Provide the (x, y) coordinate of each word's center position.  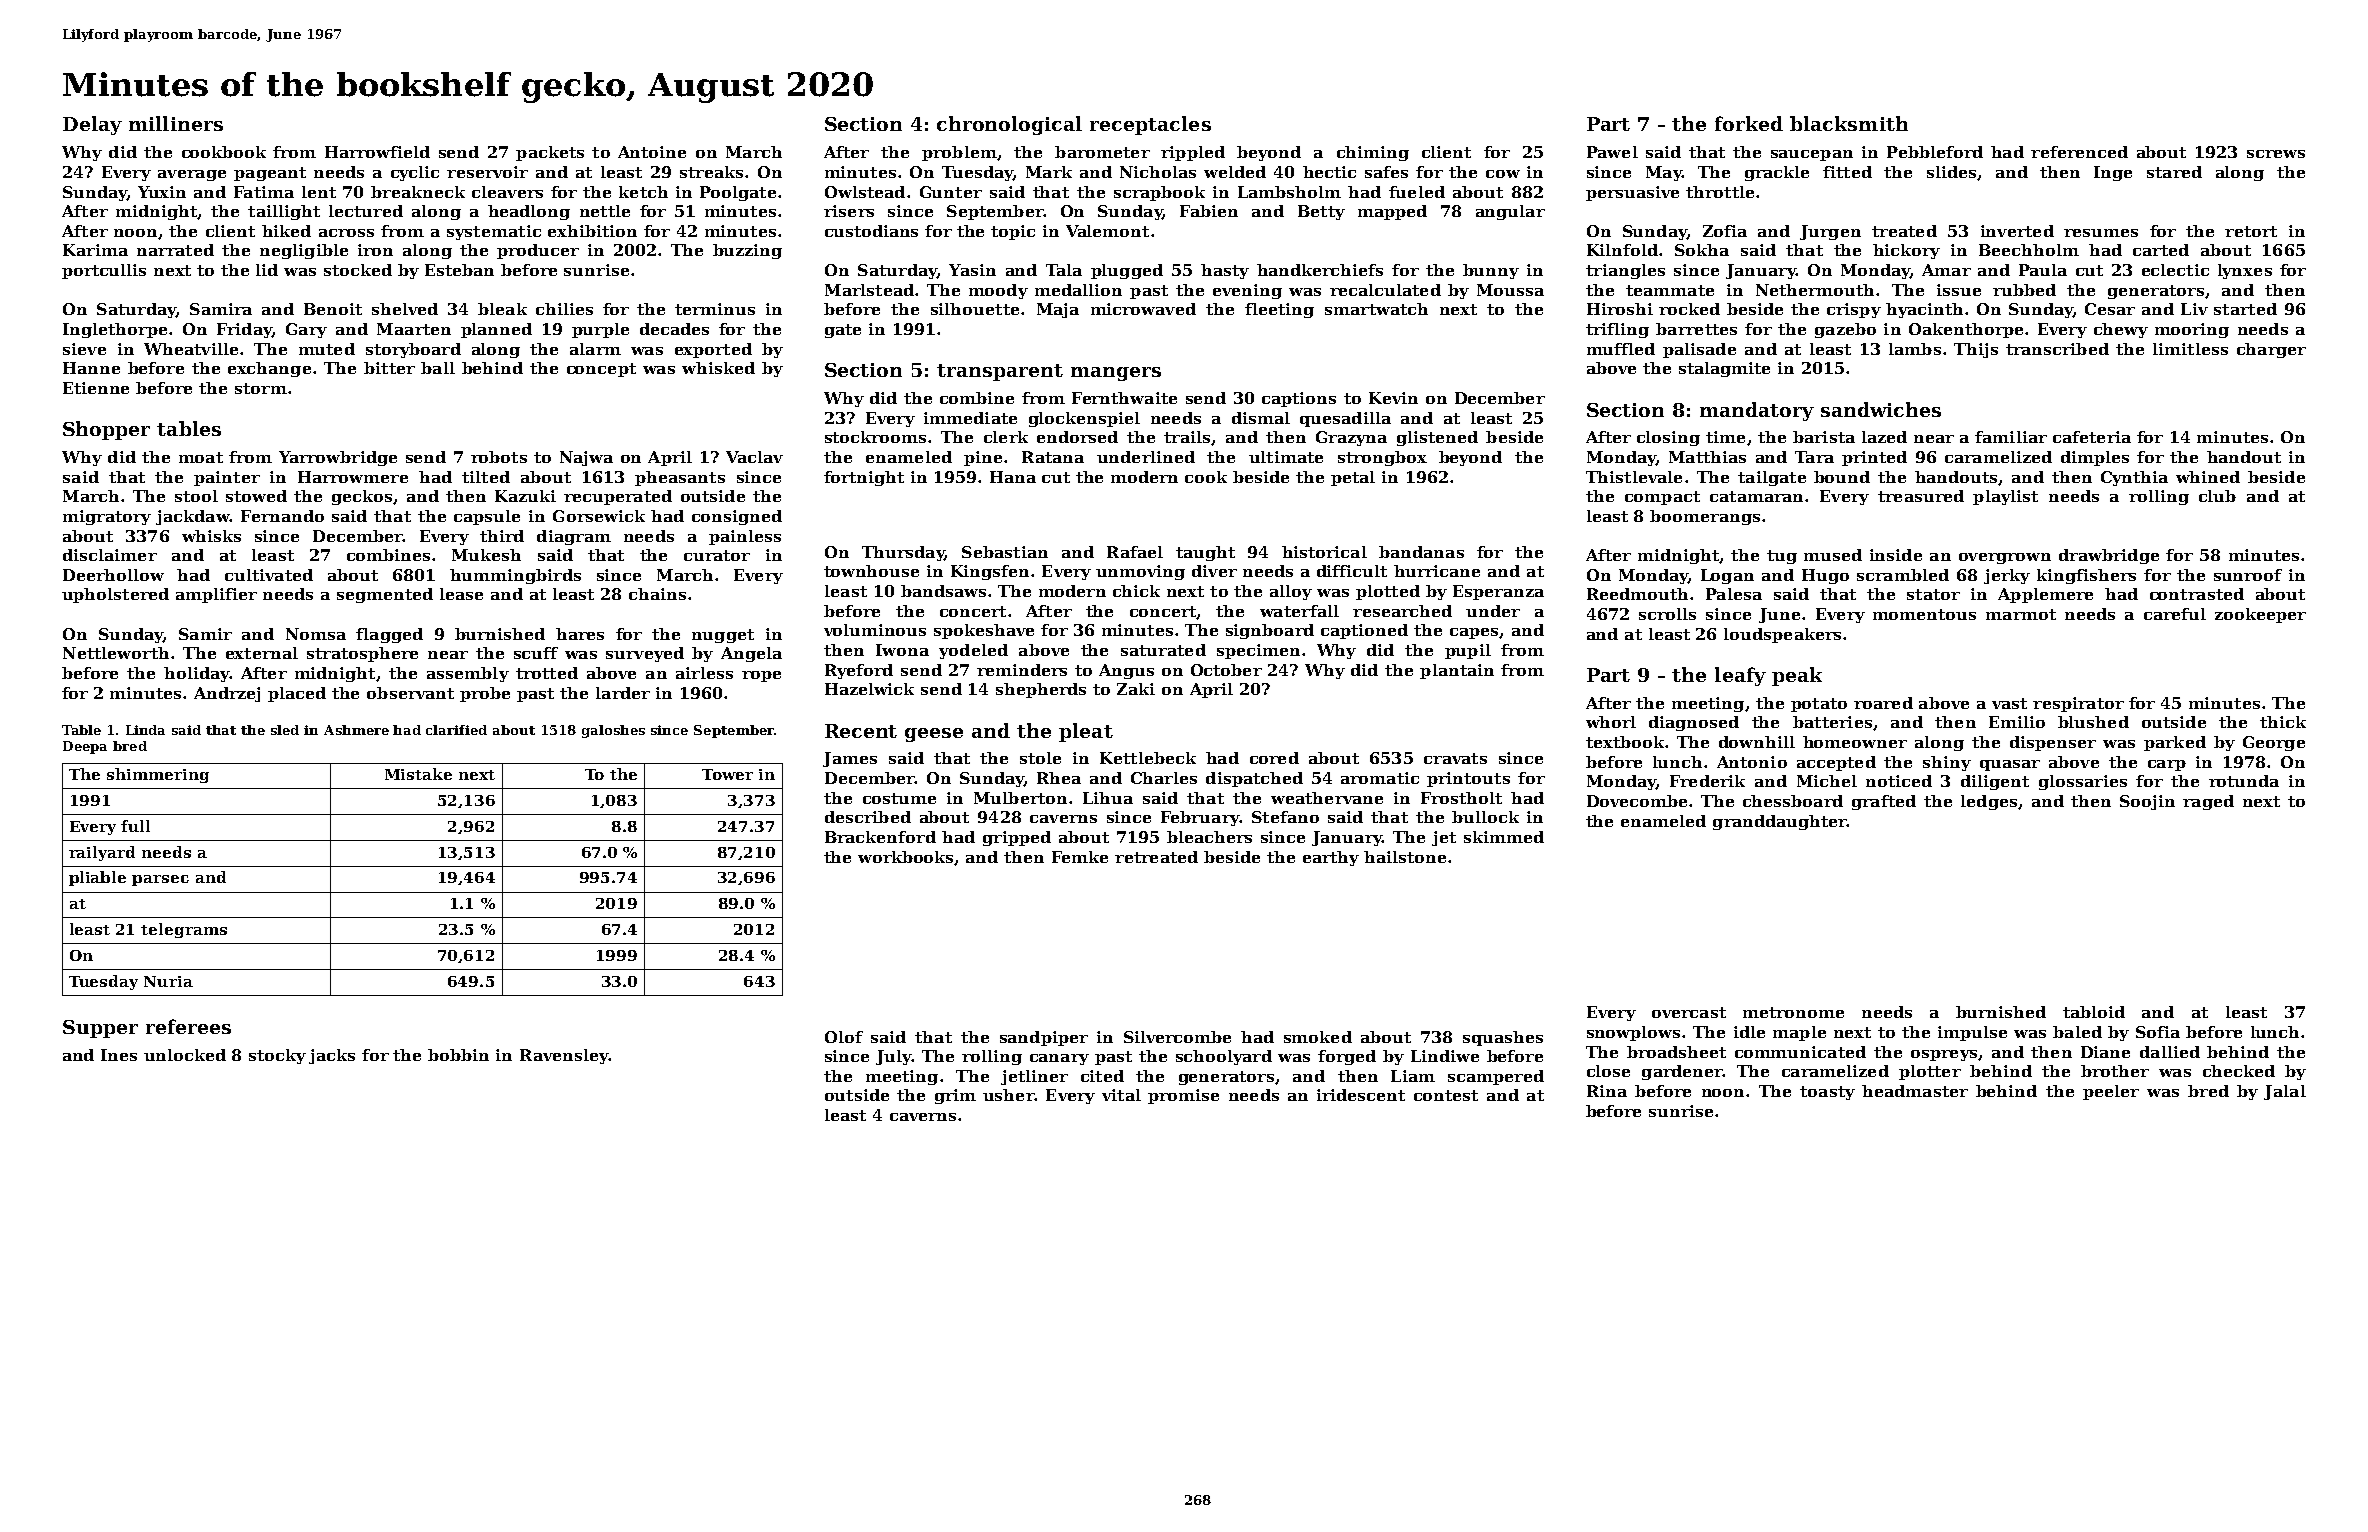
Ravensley (564, 1056)
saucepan (1812, 155)
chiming (1373, 153)
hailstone (1405, 857)
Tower (727, 774)
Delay (92, 125)
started (2245, 309)
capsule (487, 517)
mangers (1116, 374)
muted (327, 349)
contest (1446, 1095)
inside (1896, 555)
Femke (1080, 857)
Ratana (1053, 457)
